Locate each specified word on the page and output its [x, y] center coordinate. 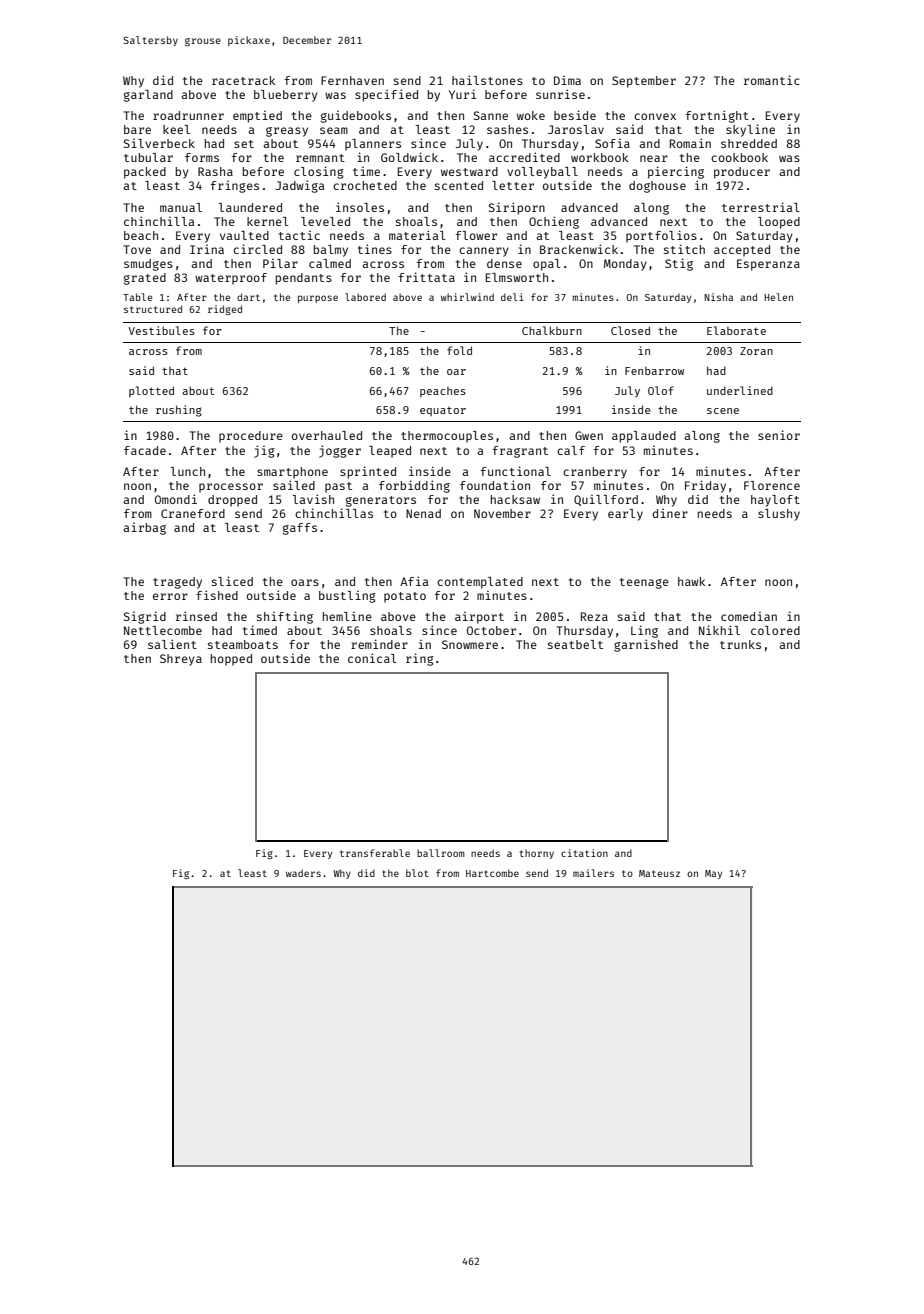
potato [405, 597]
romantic [772, 80]
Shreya [181, 660]
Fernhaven [352, 80]
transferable [375, 853]
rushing [179, 411]
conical [372, 658]
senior [779, 435]
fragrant [520, 452]
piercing [676, 172]
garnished [646, 645]
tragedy [177, 583]
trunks [740, 644]
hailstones [487, 80]
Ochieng [554, 222]
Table [137, 297]
